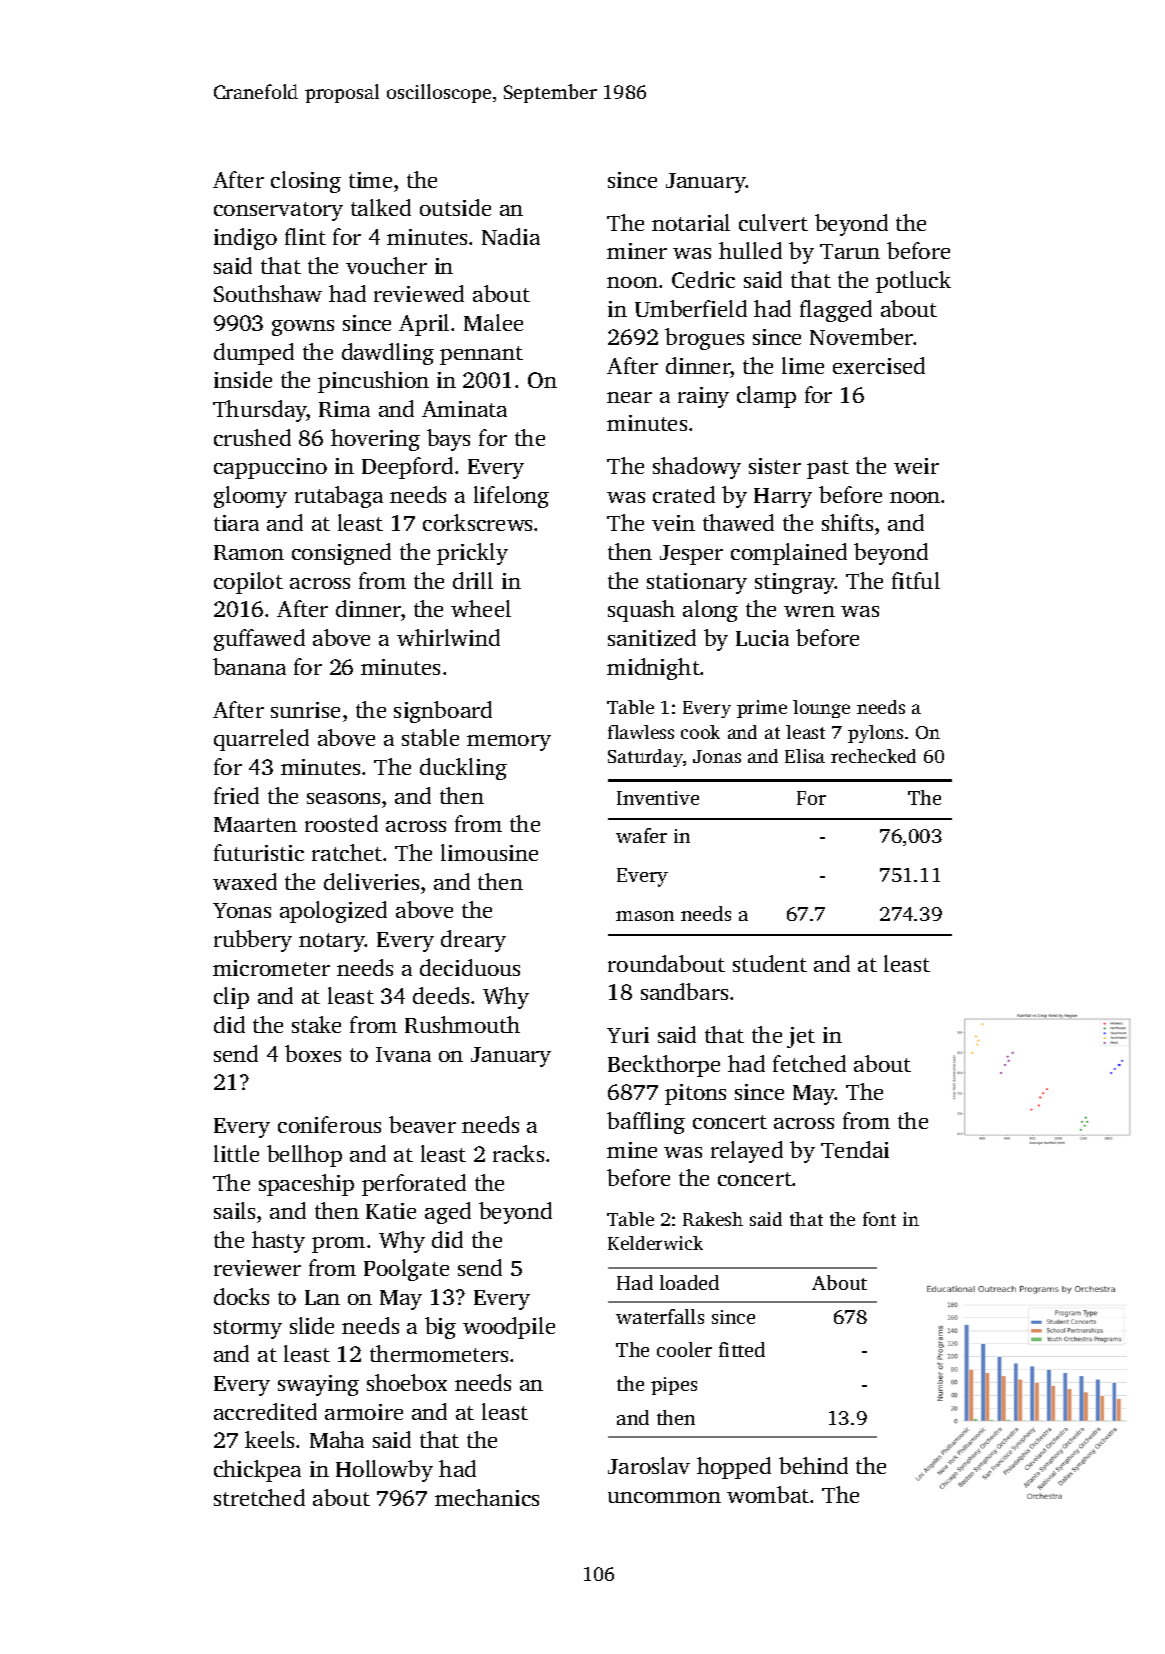 This screenshot has width=1165, height=1654. What do you see at coordinates (801, 1037) in the screenshot?
I see `jet` at bounding box center [801, 1037].
